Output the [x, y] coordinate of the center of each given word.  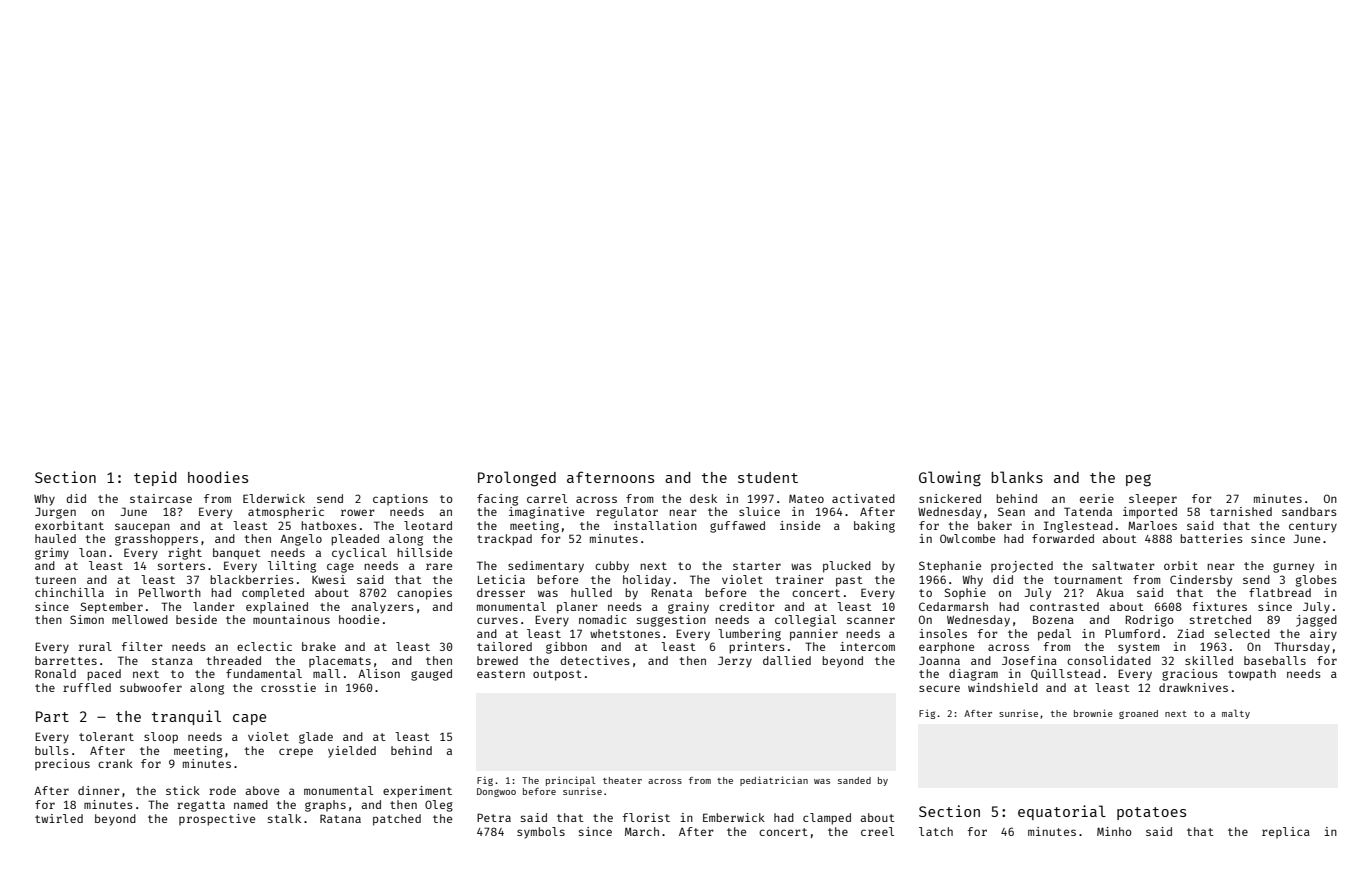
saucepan [142, 528]
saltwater [1123, 565]
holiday [647, 581]
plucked [847, 567]
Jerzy [735, 662]
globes [1316, 581]
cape [249, 719]
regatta [201, 806]
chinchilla [69, 592]
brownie [1093, 713]
